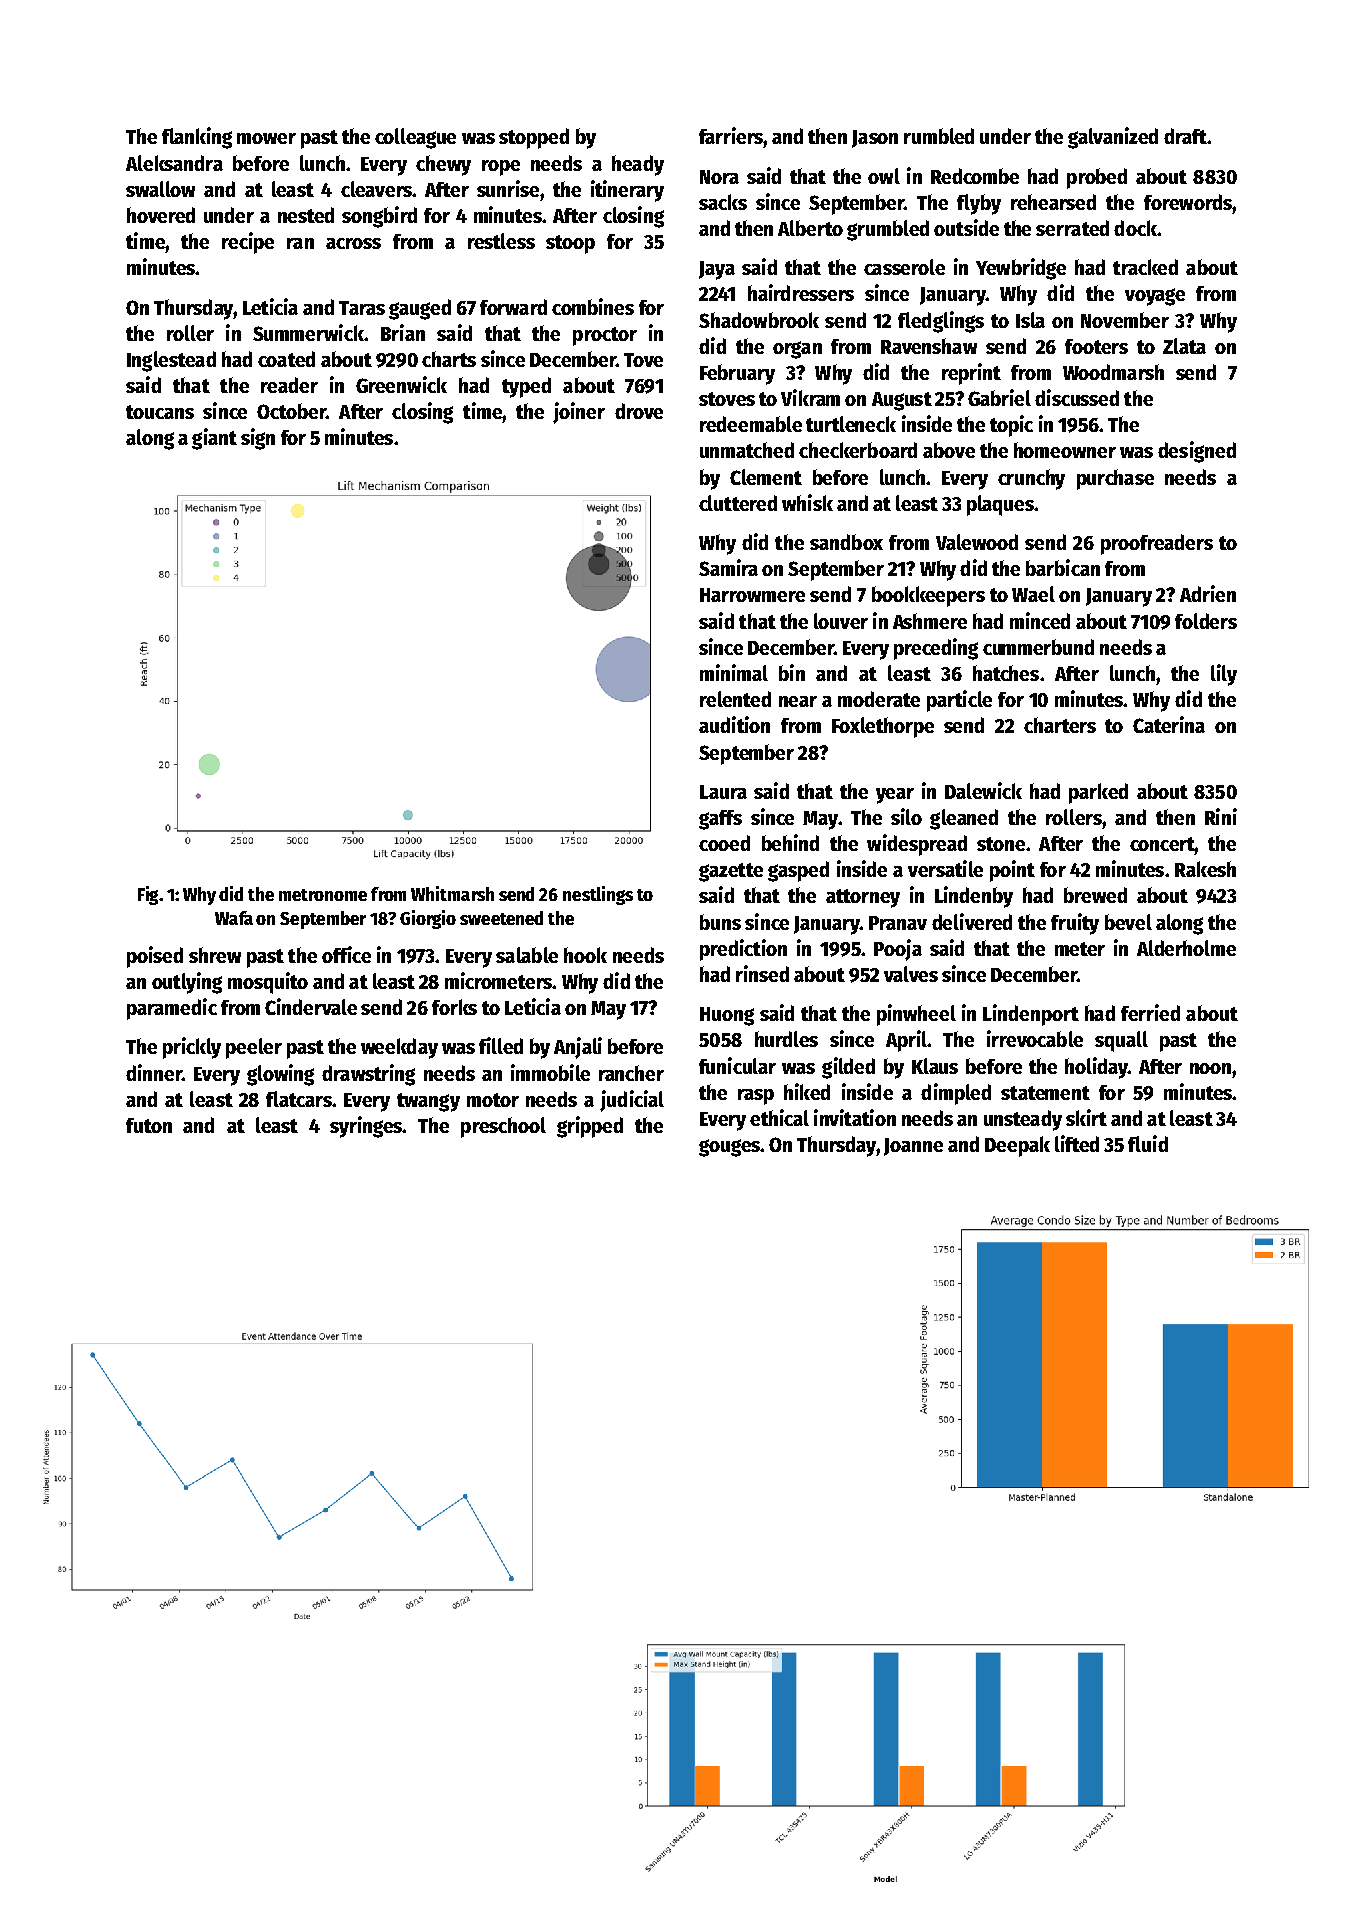 The image size is (1363, 1928). I want to click on metronome, so click(323, 895).
